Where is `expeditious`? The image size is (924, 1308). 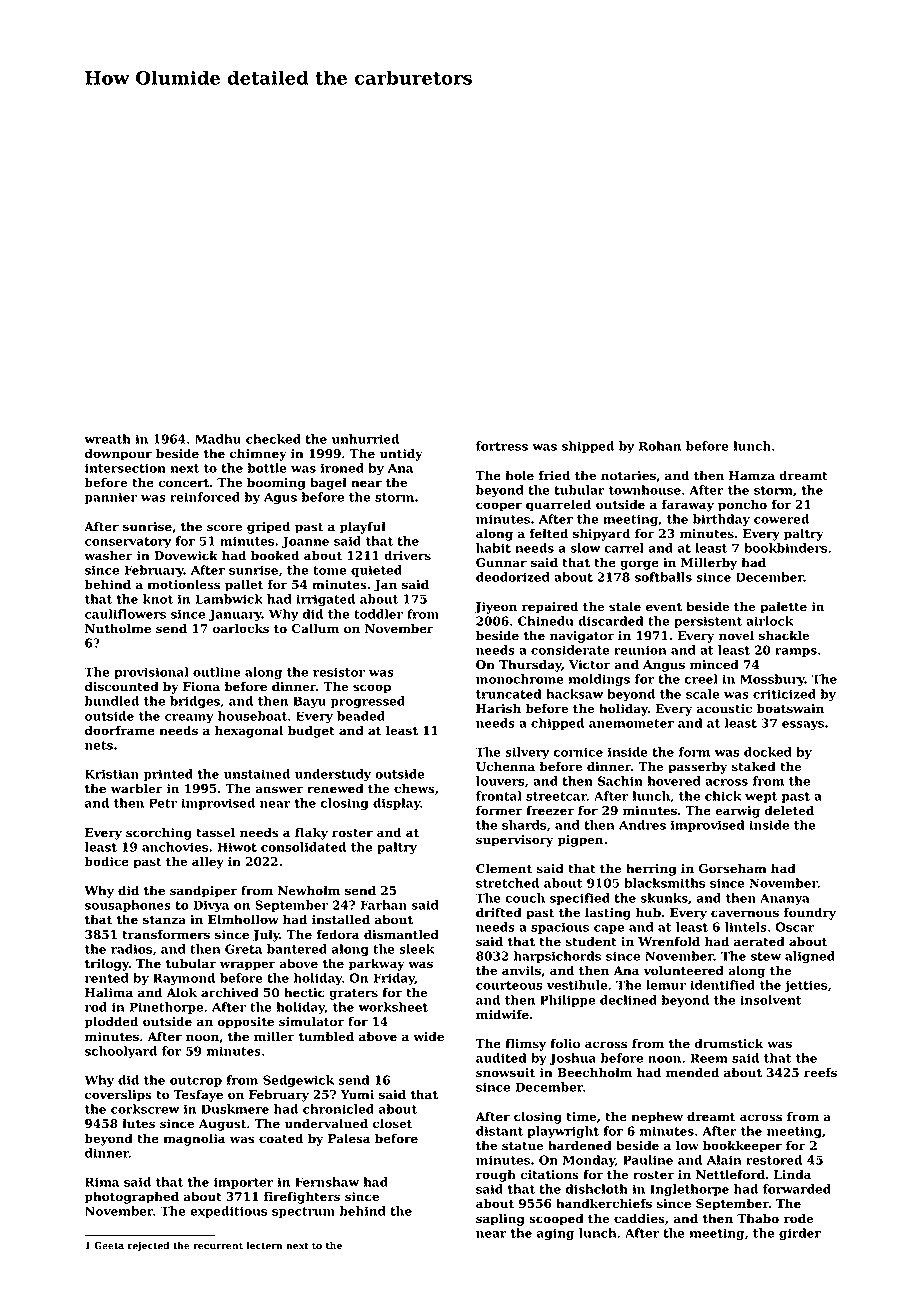
expeditious is located at coordinates (228, 1212).
